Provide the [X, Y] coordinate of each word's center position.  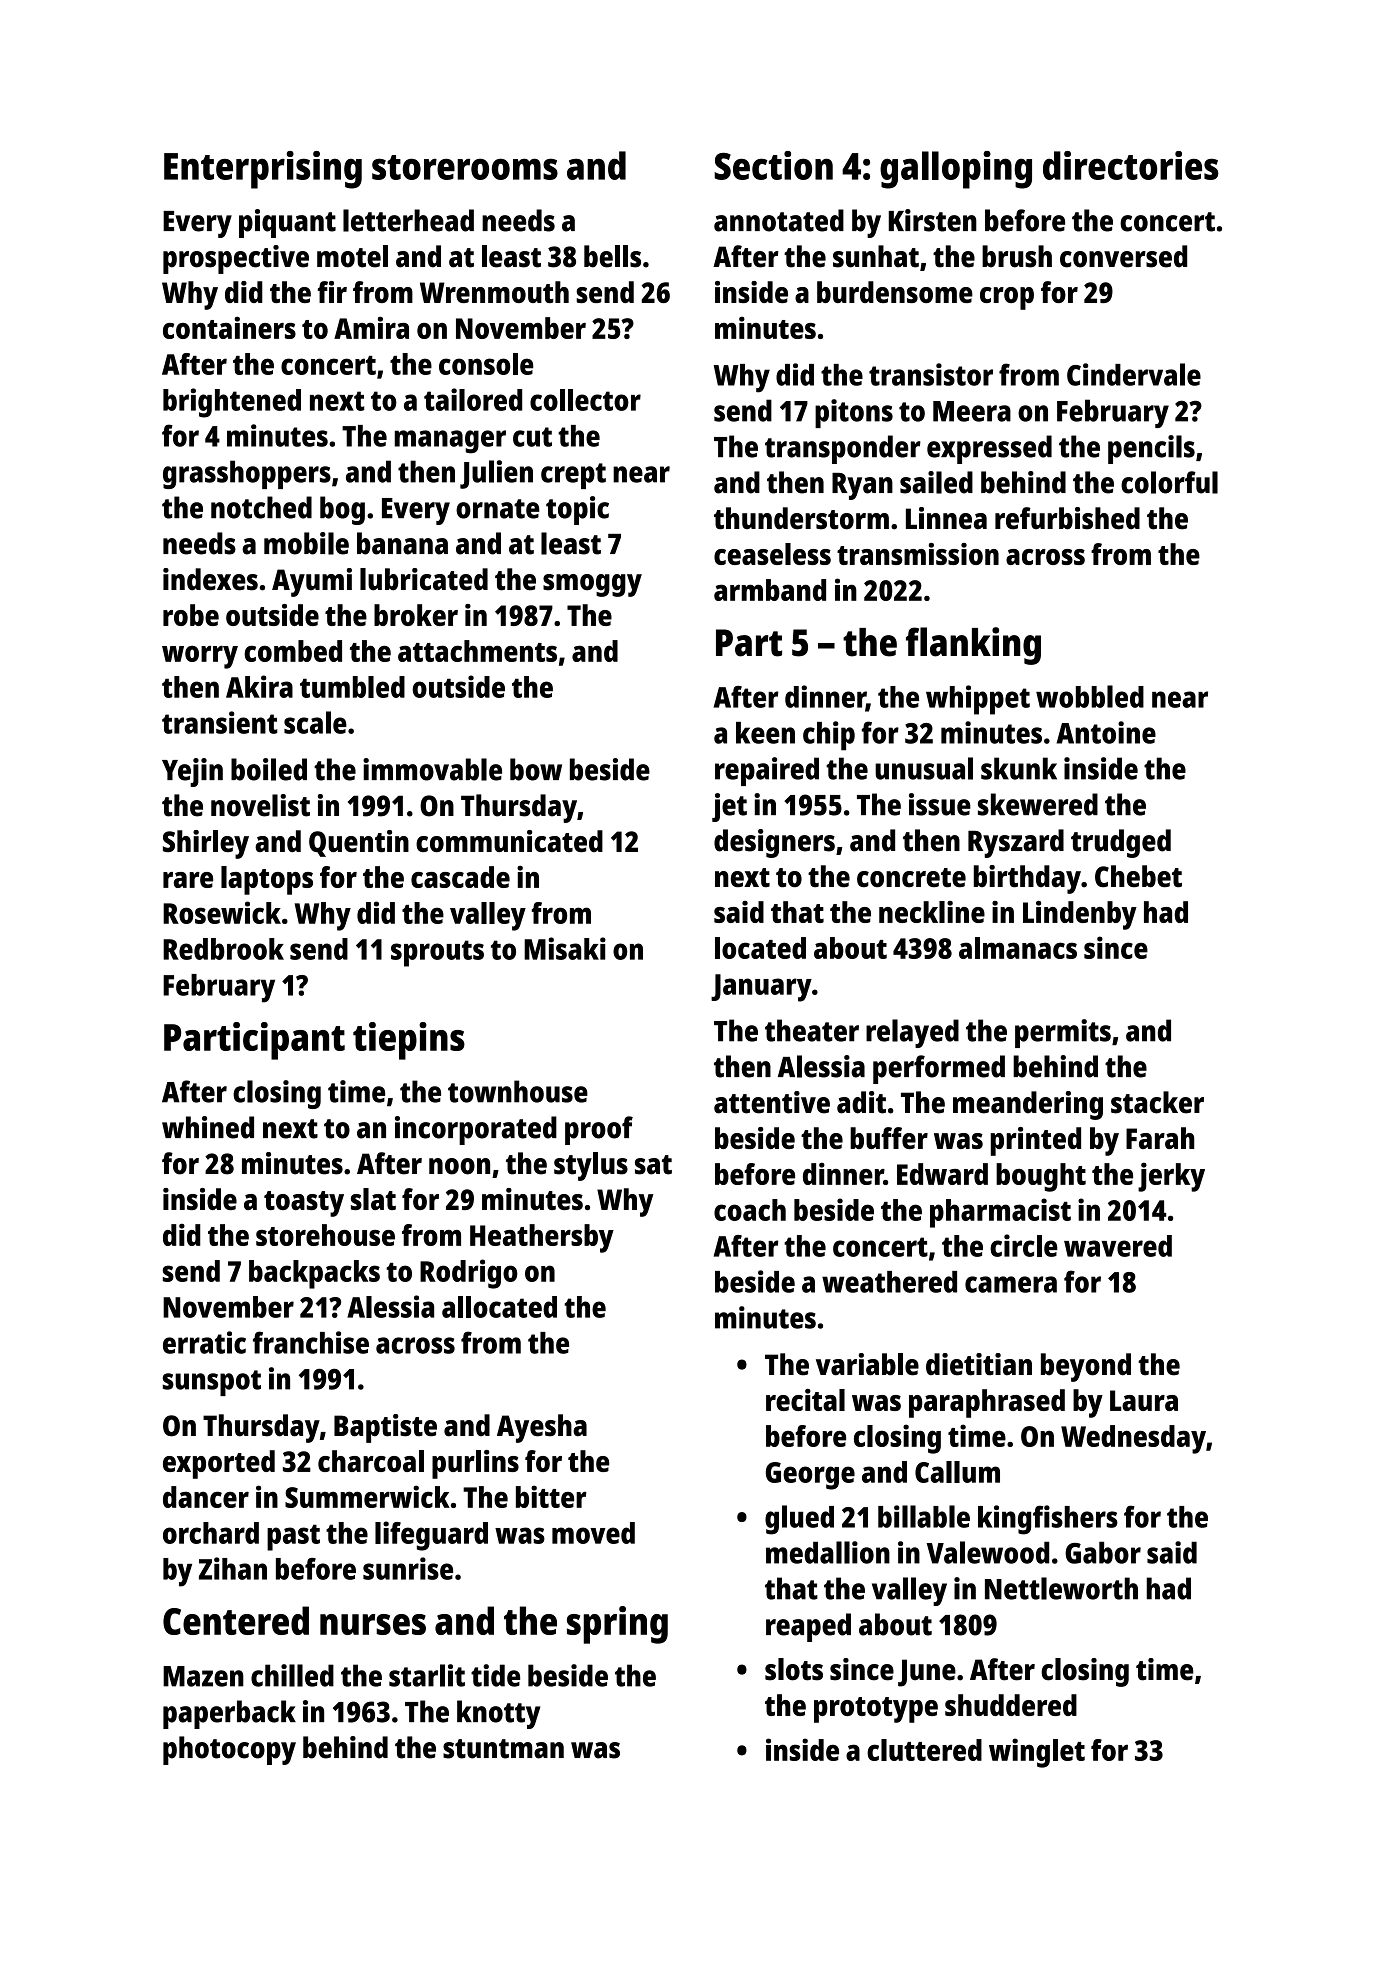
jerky [1171, 1177]
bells [612, 256]
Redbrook [223, 949]
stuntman [503, 1749]
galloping [956, 170]
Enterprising [263, 170]
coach [750, 1210]
